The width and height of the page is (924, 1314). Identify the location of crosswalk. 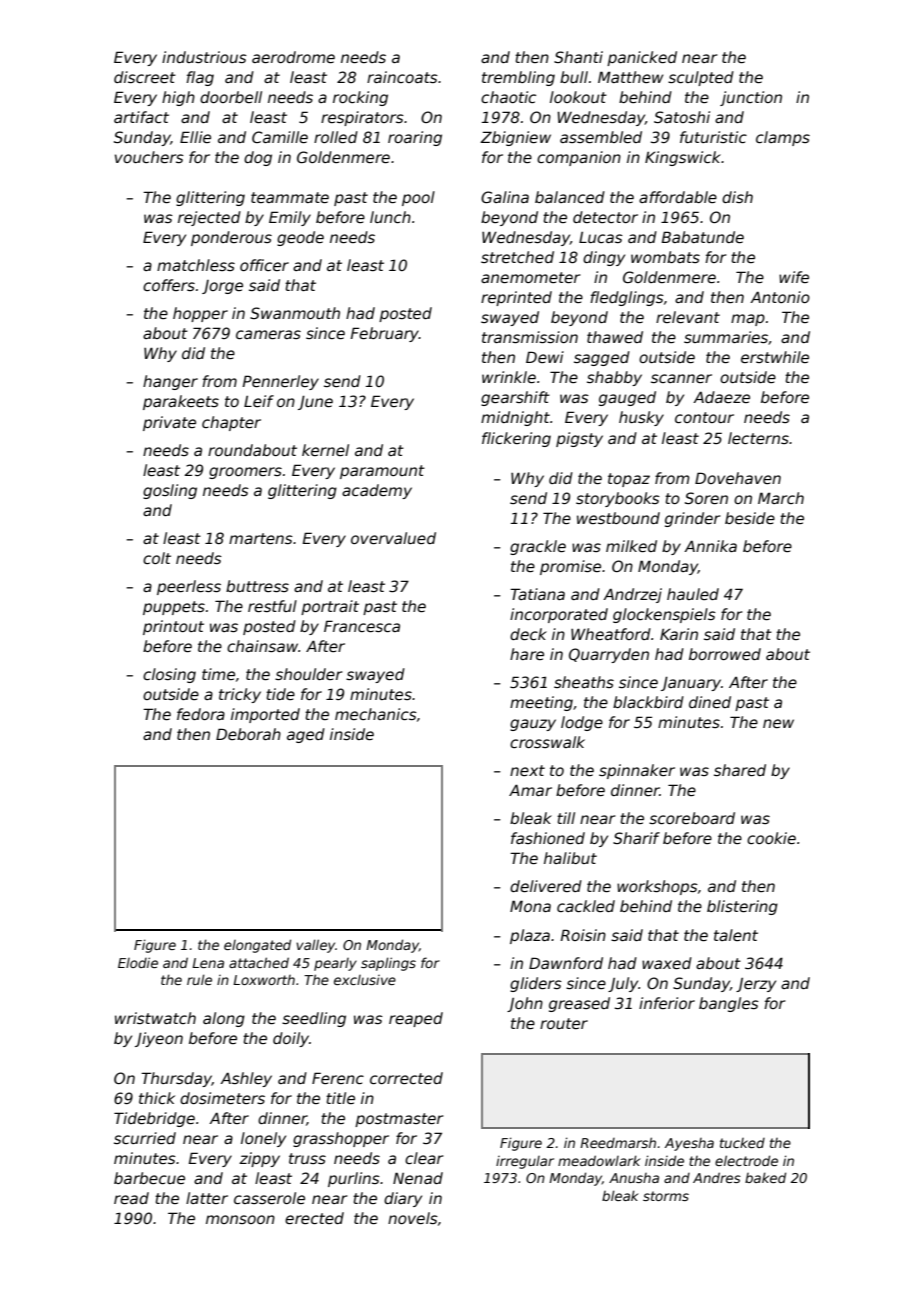
(547, 742).
